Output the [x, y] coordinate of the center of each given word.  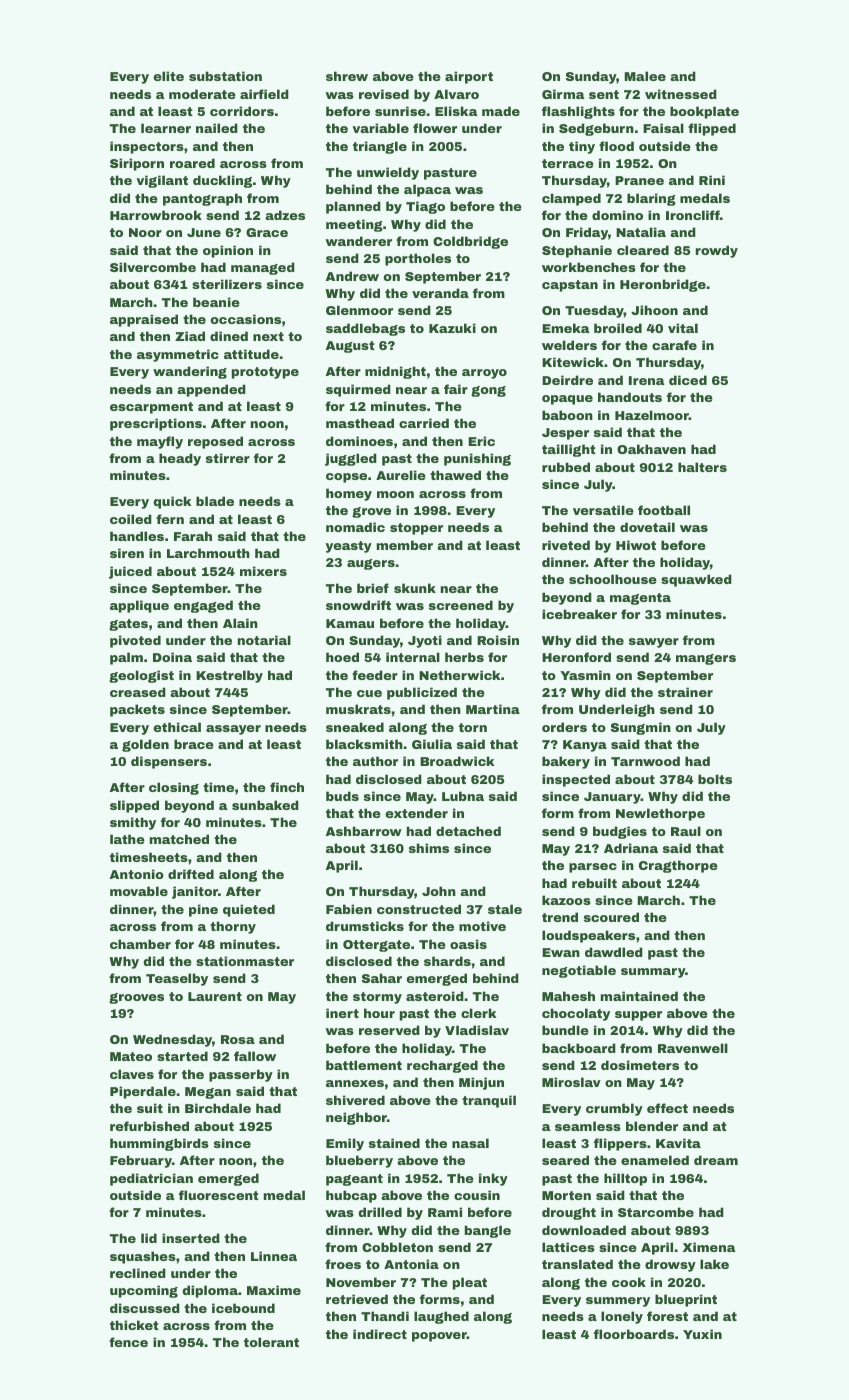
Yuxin [702, 1334]
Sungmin [641, 728]
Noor [145, 232]
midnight [395, 372]
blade [215, 501]
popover [439, 1337]
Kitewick [573, 362]
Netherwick [459, 675]
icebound [243, 1308]
